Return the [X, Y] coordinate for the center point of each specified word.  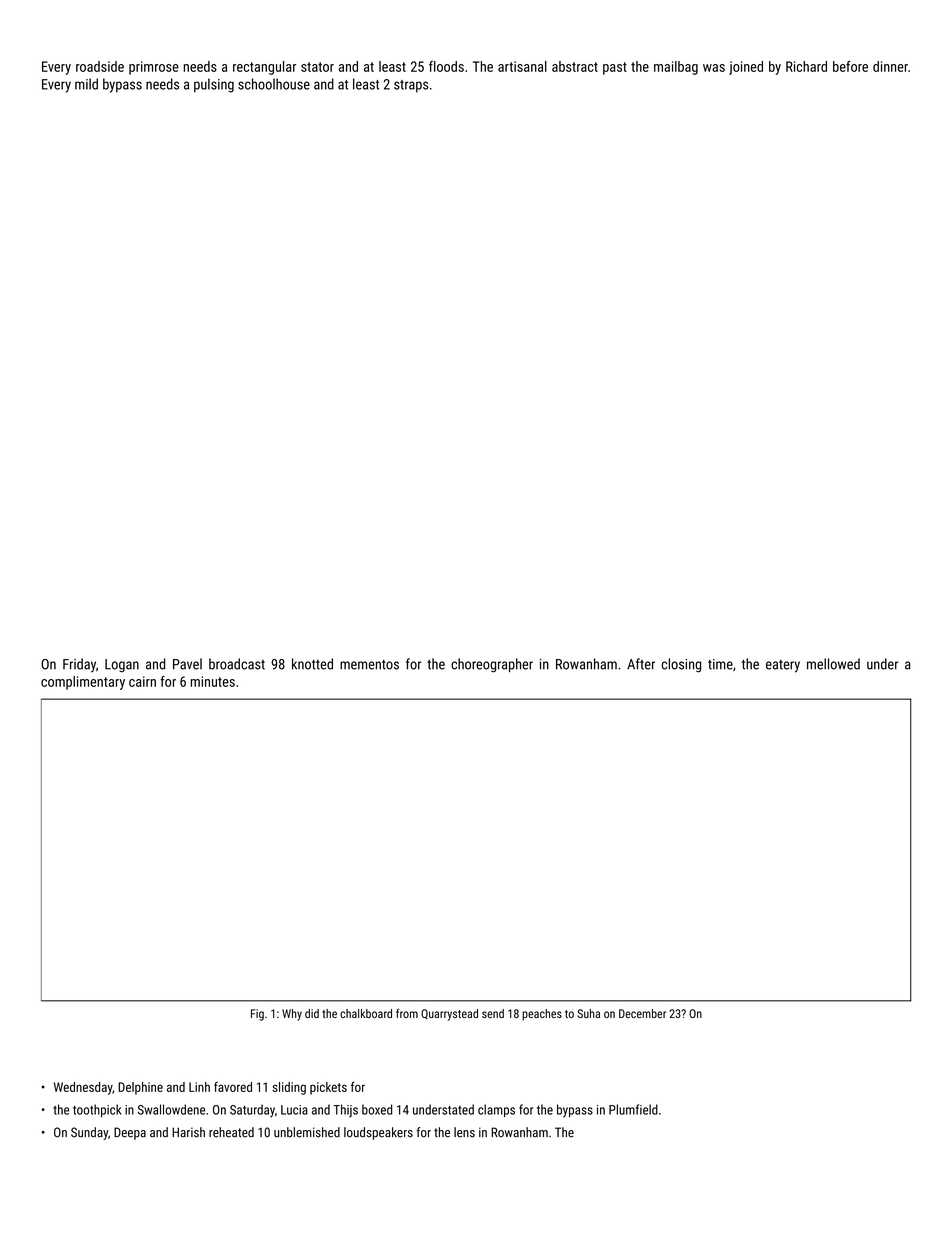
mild [86, 84]
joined [746, 68]
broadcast [237, 664]
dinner [890, 66]
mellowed [833, 664]
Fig [257, 1015]
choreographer [492, 665]
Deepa [130, 1133]
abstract [575, 66]
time [720, 664]
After [641, 664]
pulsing [214, 85]
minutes [213, 681]
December [642, 1013]
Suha [588, 1013]
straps [411, 86]
